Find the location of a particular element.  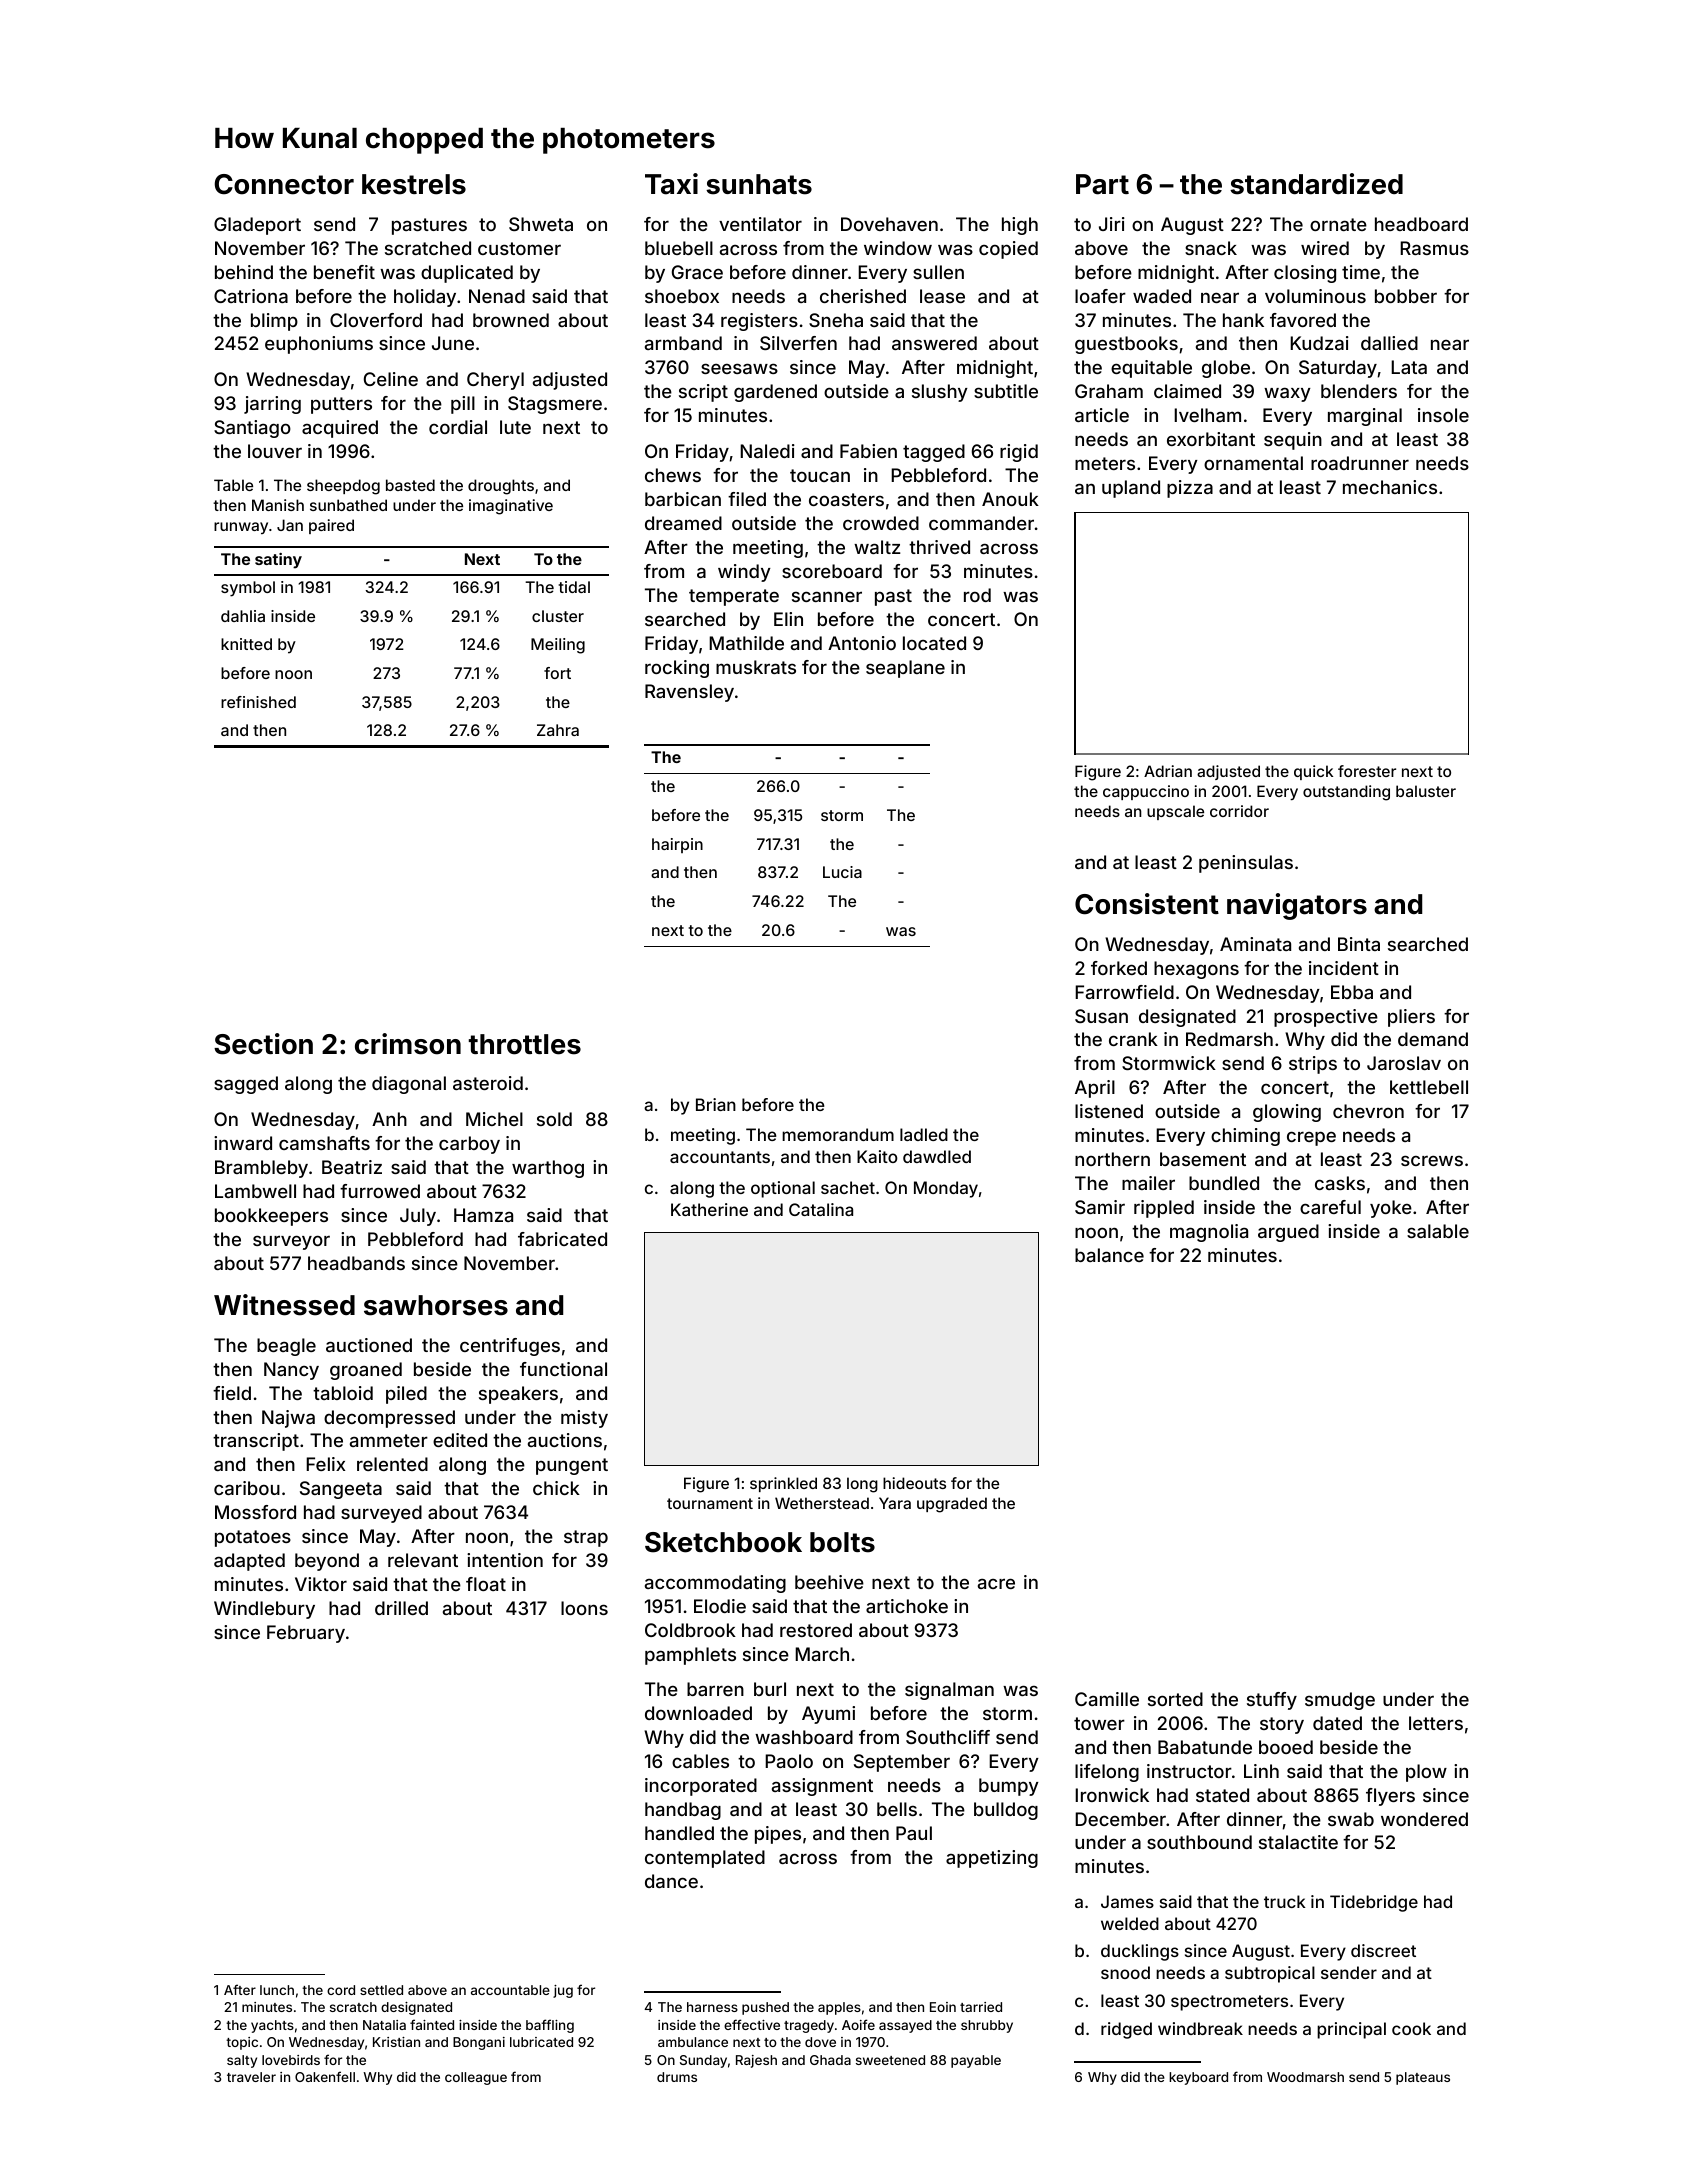

furrowed is located at coordinates (380, 1191).
